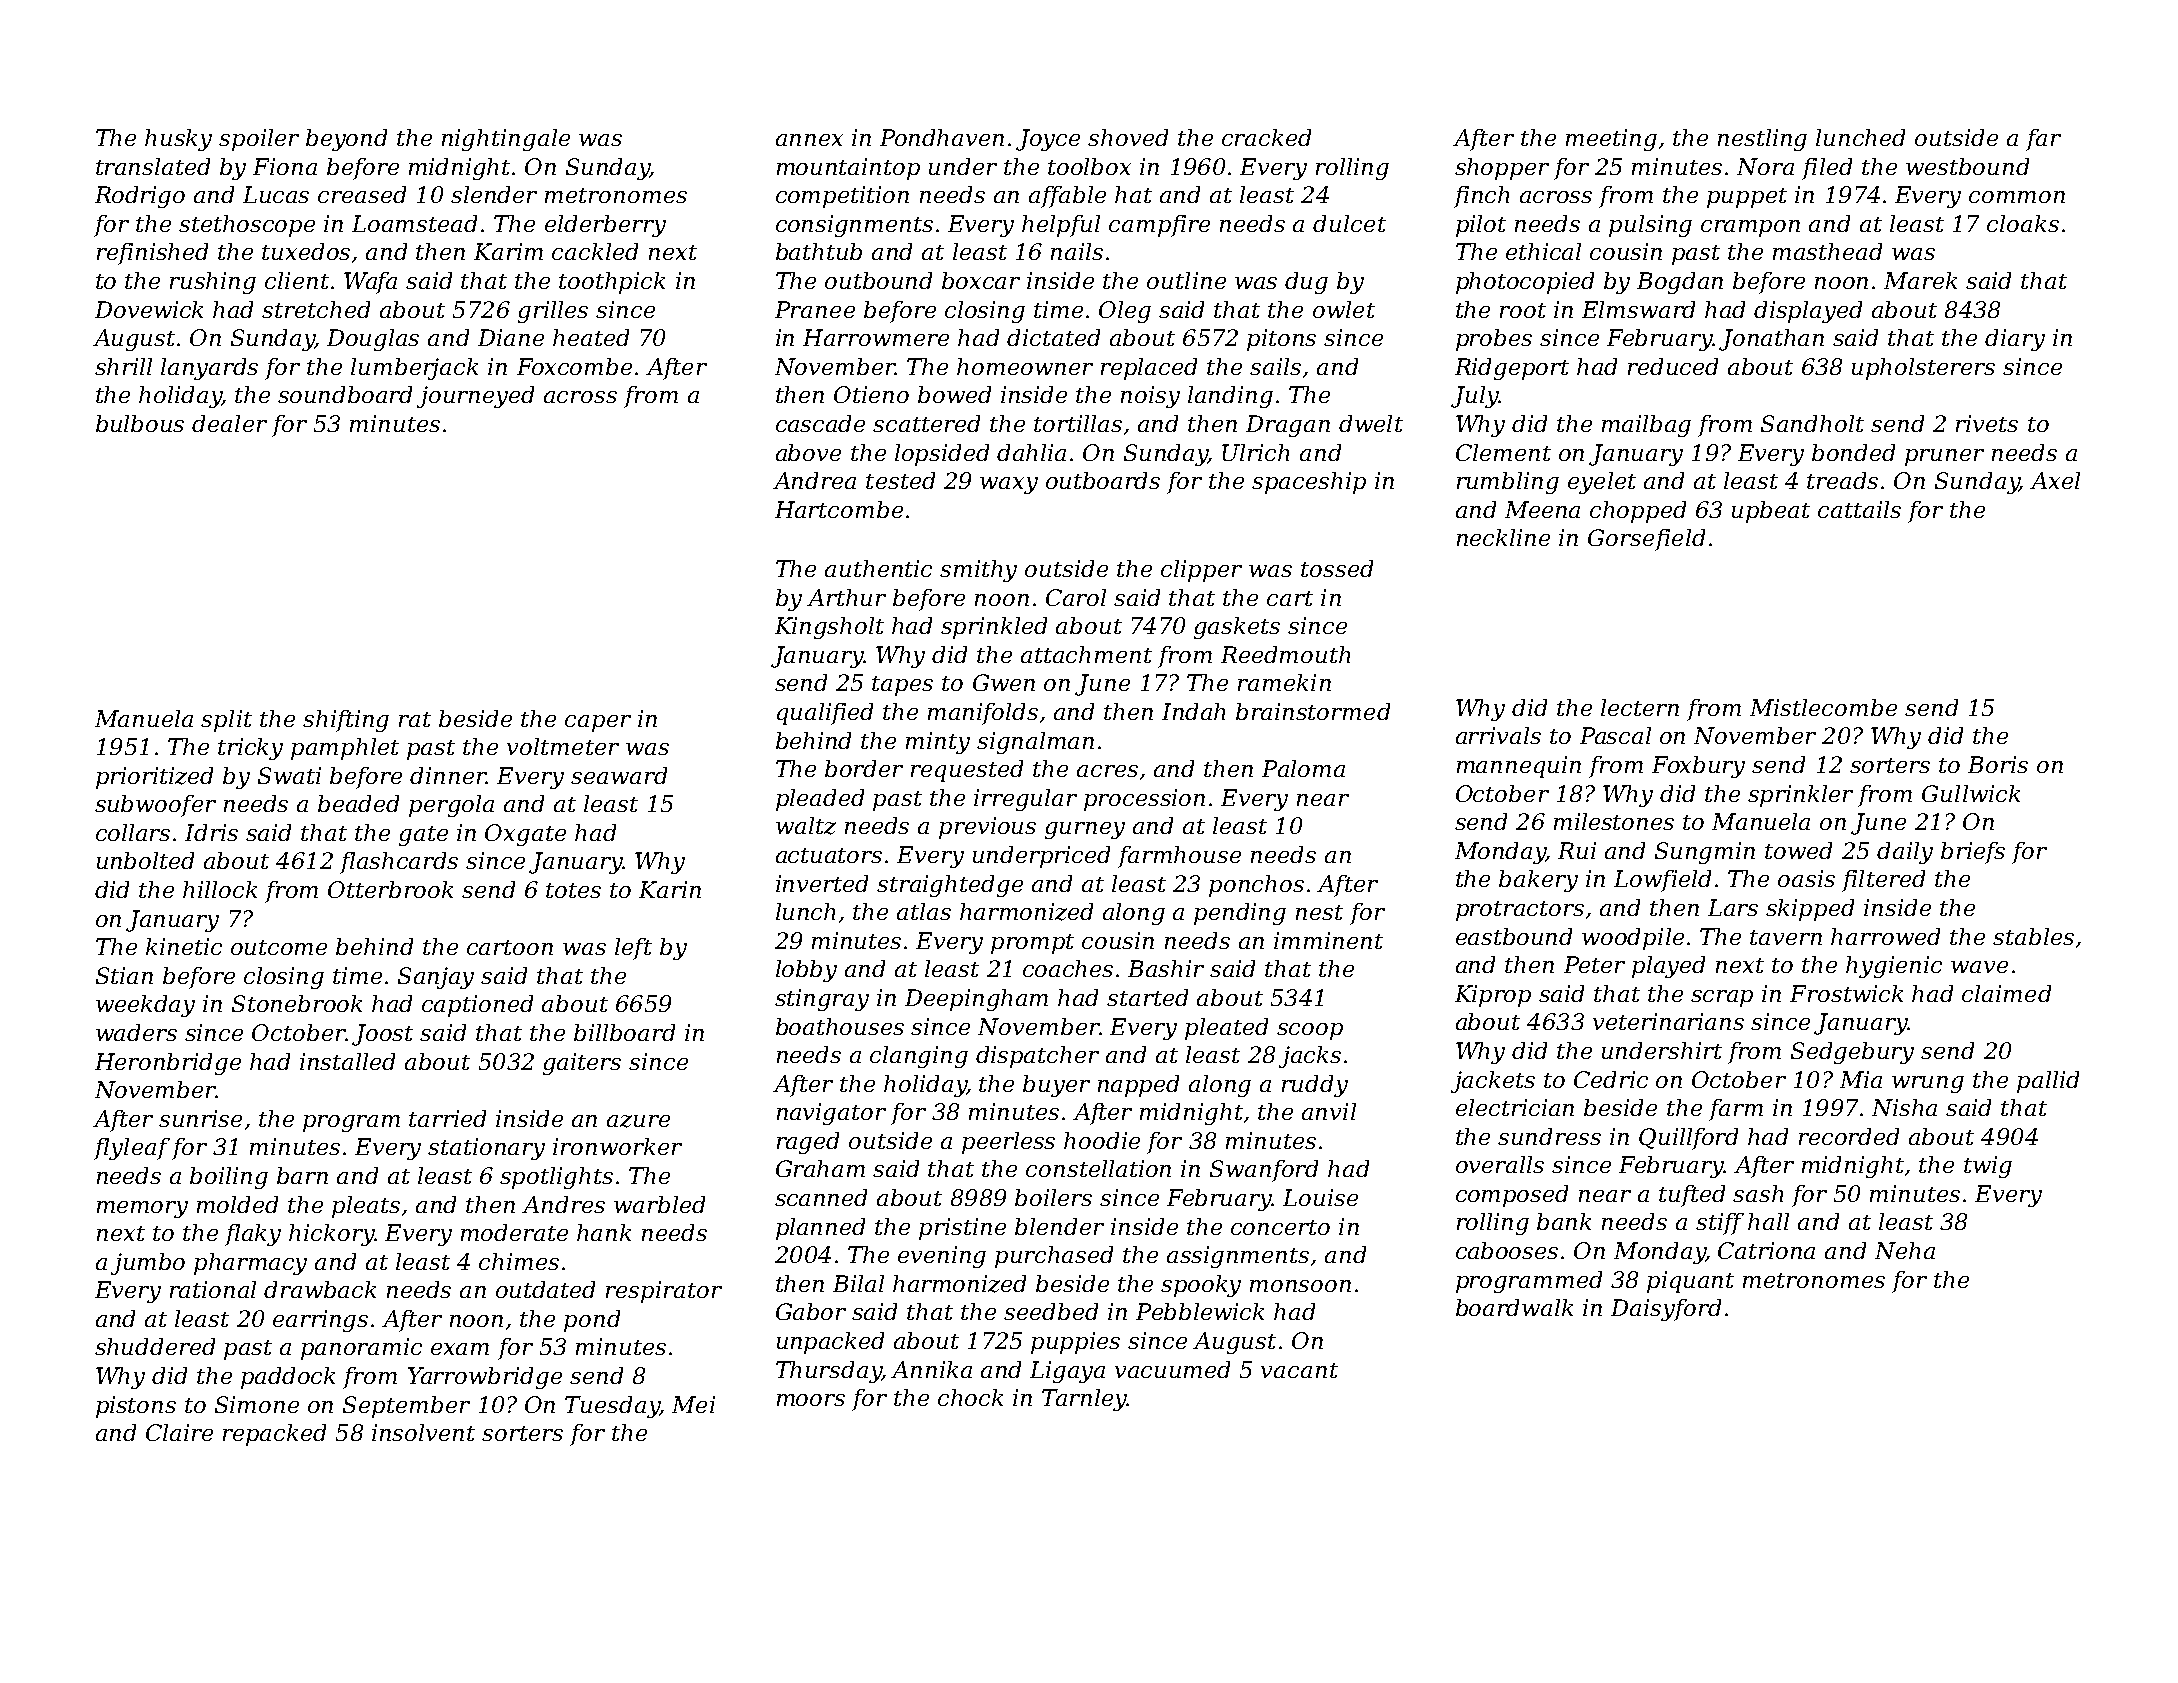 The height and width of the screenshot is (1683, 2178). Describe the element at coordinates (842, 197) in the screenshot. I see `competition` at that location.
